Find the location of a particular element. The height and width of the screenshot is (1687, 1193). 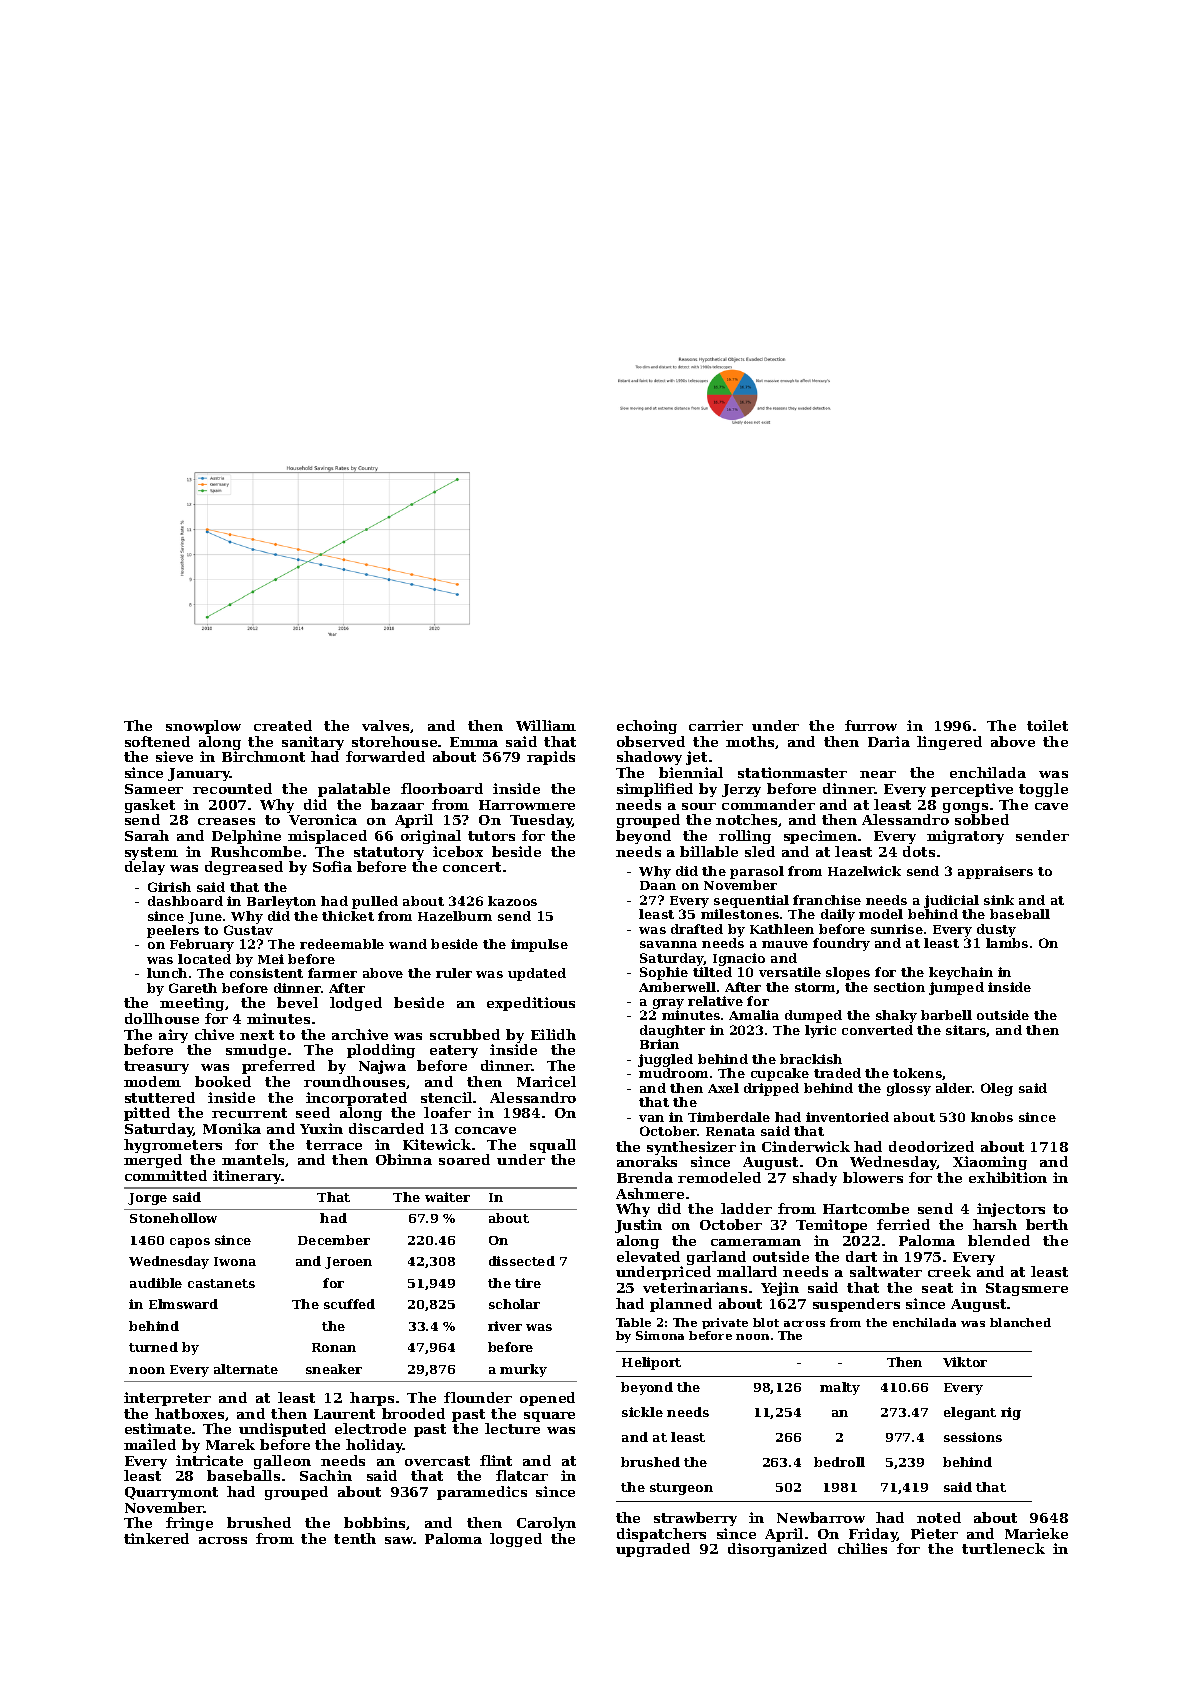

William is located at coordinates (546, 725).
